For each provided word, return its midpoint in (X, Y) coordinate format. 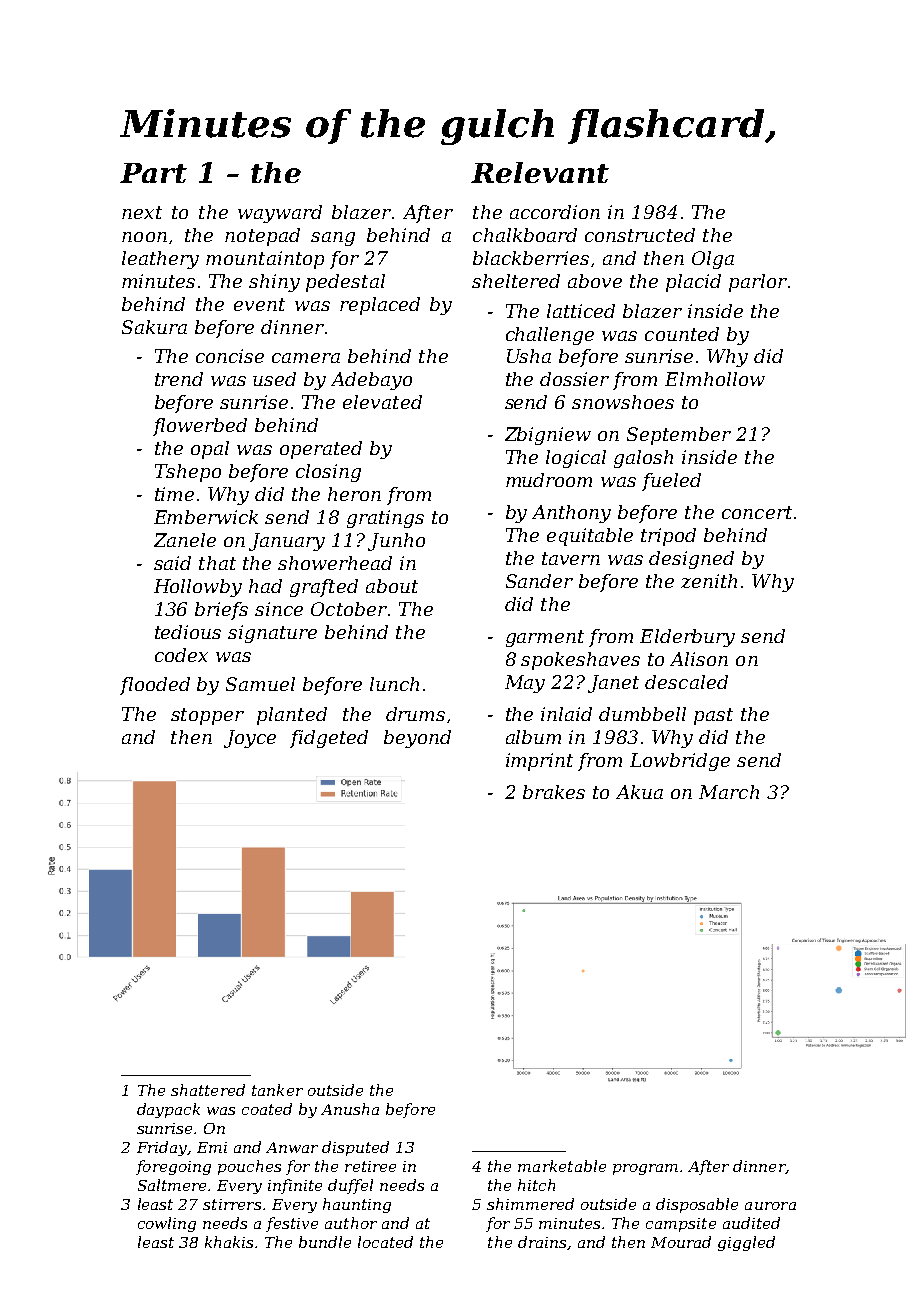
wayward (280, 214)
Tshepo (188, 473)
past (713, 716)
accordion (555, 212)
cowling (167, 1224)
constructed (640, 235)
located (385, 1242)
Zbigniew (548, 436)
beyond (417, 739)
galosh (643, 459)
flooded (155, 686)
